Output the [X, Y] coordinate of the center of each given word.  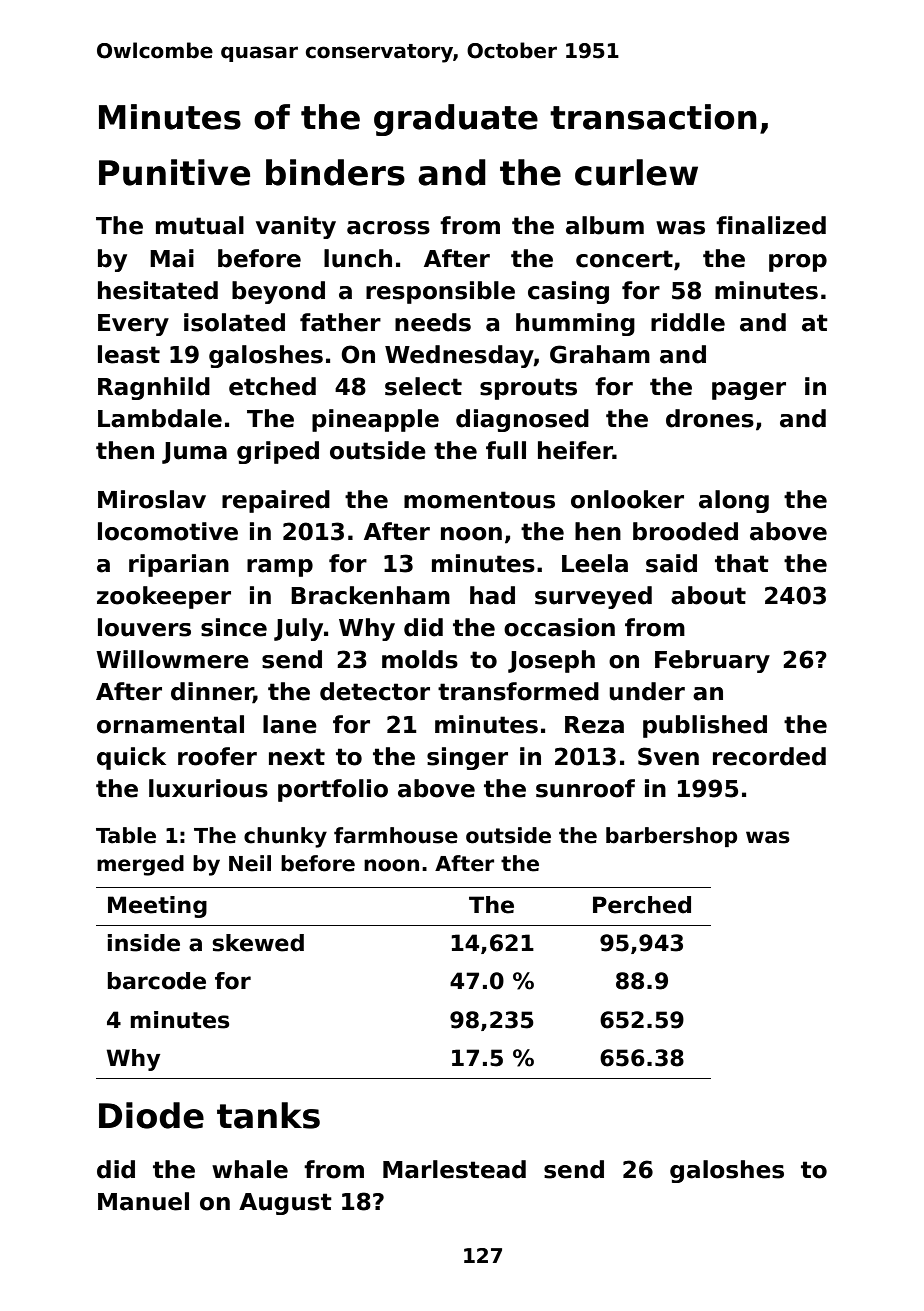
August [285, 1204]
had [492, 595]
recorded [769, 756]
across [388, 228]
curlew [636, 172]
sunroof [585, 788]
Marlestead [454, 1169]
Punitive [174, 172]
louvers [144, 627]
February [712, 661]
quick [131, 758]
